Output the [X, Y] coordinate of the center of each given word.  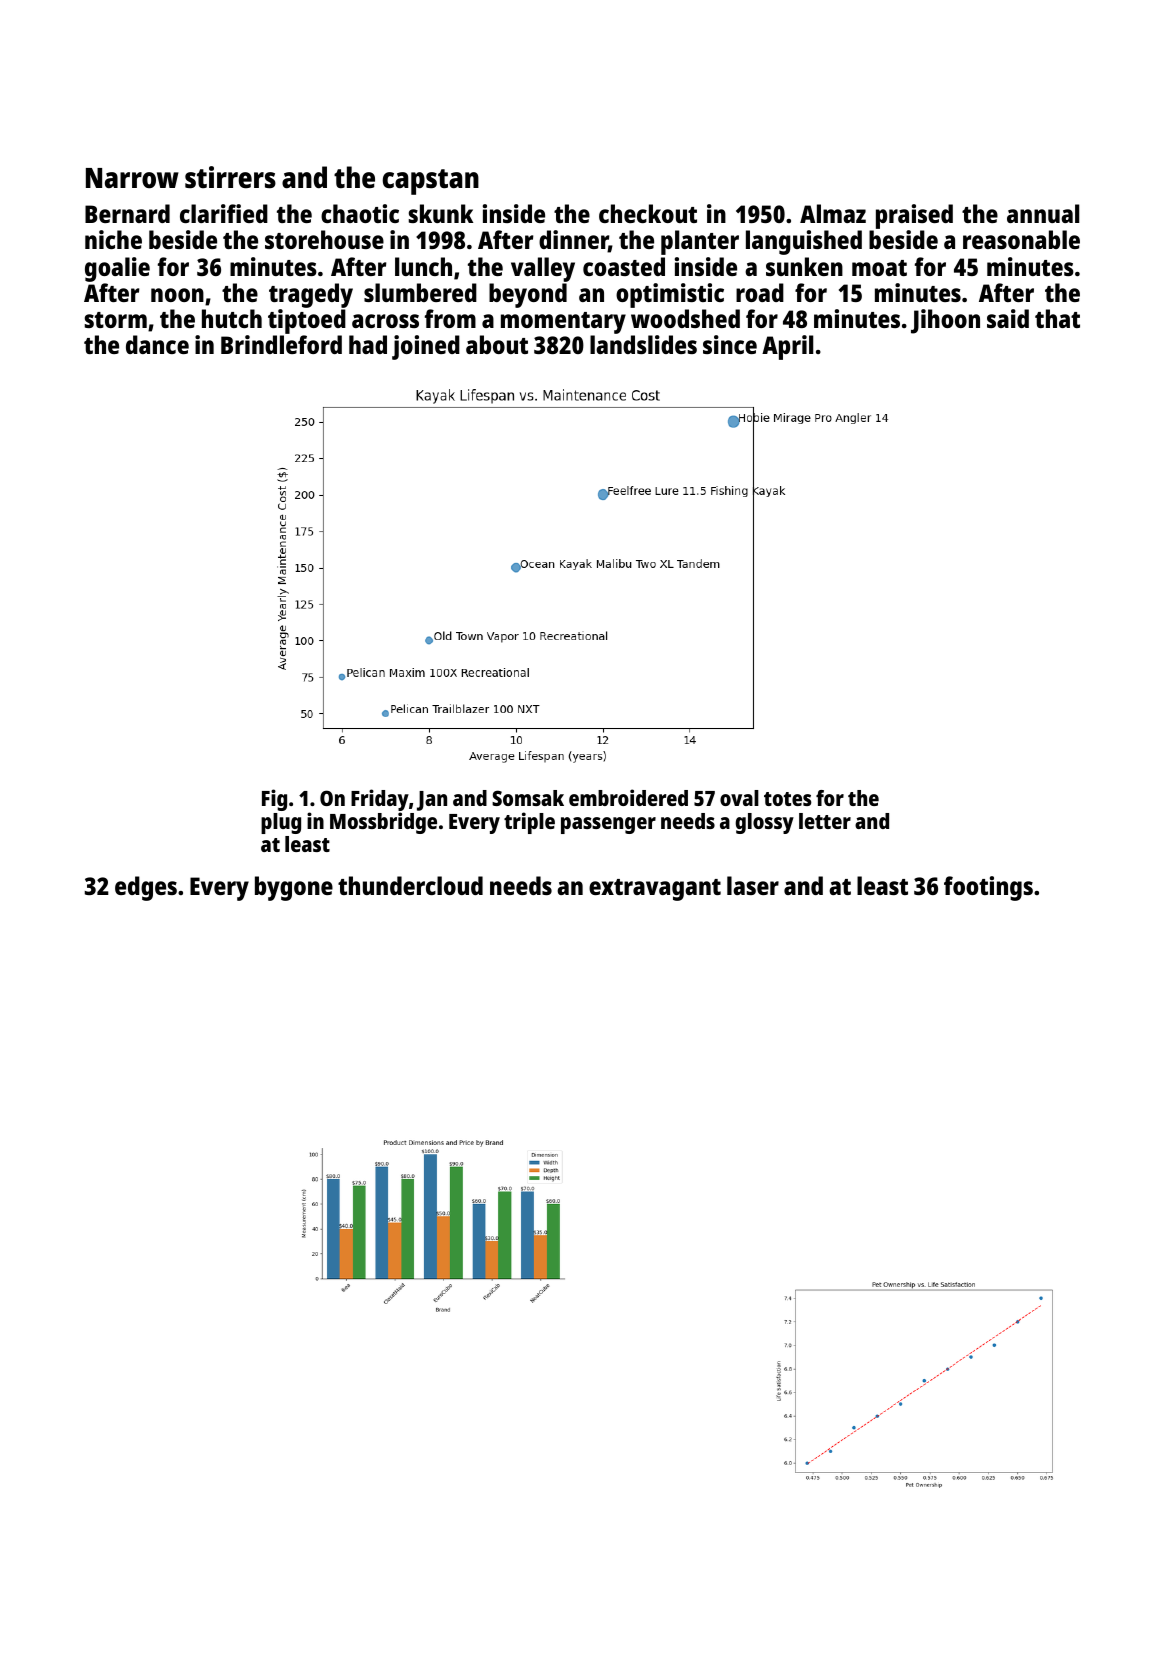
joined [426, 347]
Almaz [833, 213]
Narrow [132, 178]
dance [157, 344]
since [730, 344]
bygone [294, 888]
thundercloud [410, 885]
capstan [431, 182]
